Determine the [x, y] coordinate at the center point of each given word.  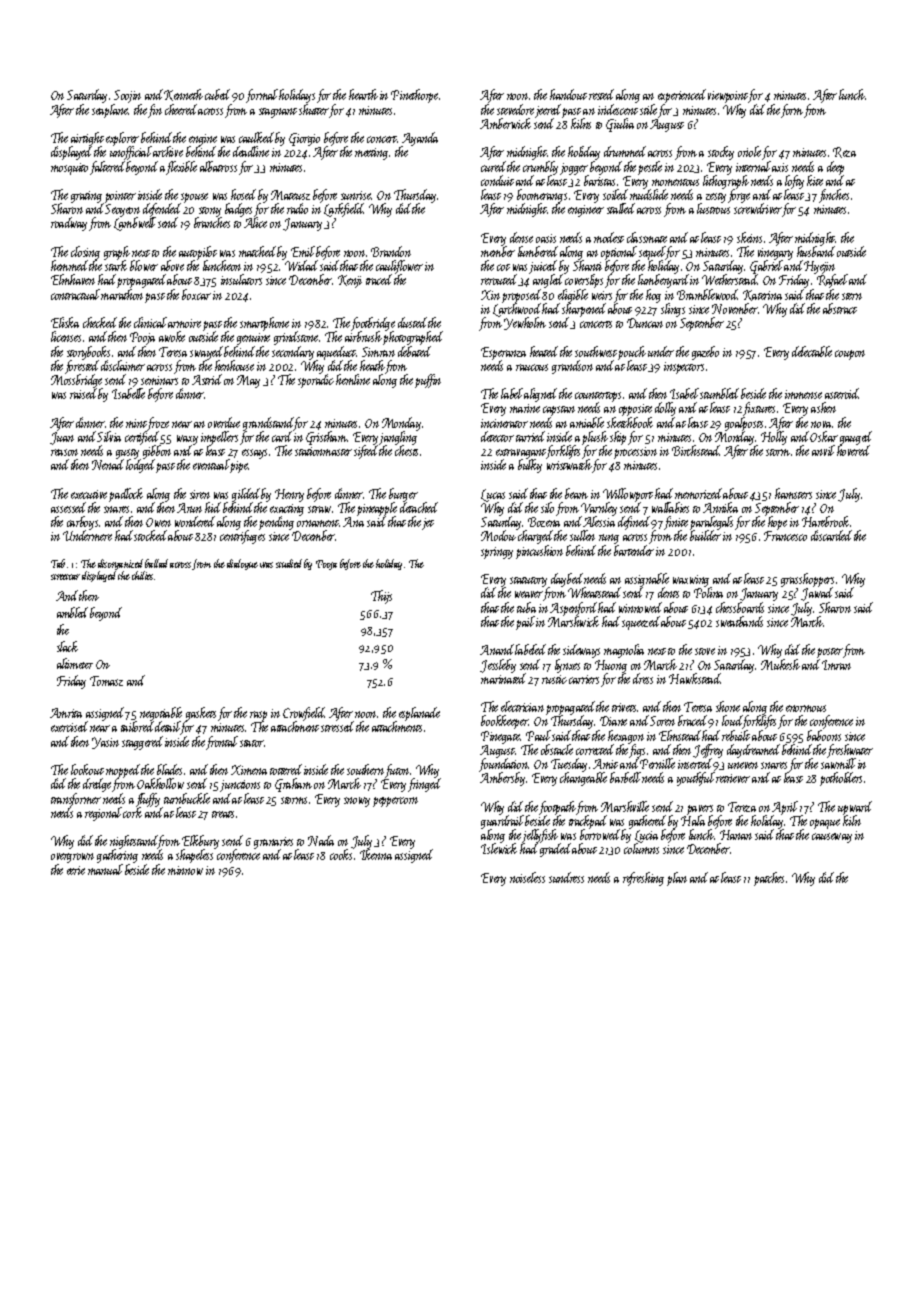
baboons [824, 735]
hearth [363, 94]
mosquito [69, 169]
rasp [258, 716]
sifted [366, 452]
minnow [185, 870]
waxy [187, 440]
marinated [503, 678]
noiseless [527, 877]
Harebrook [825, 521]
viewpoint [728, 97]
